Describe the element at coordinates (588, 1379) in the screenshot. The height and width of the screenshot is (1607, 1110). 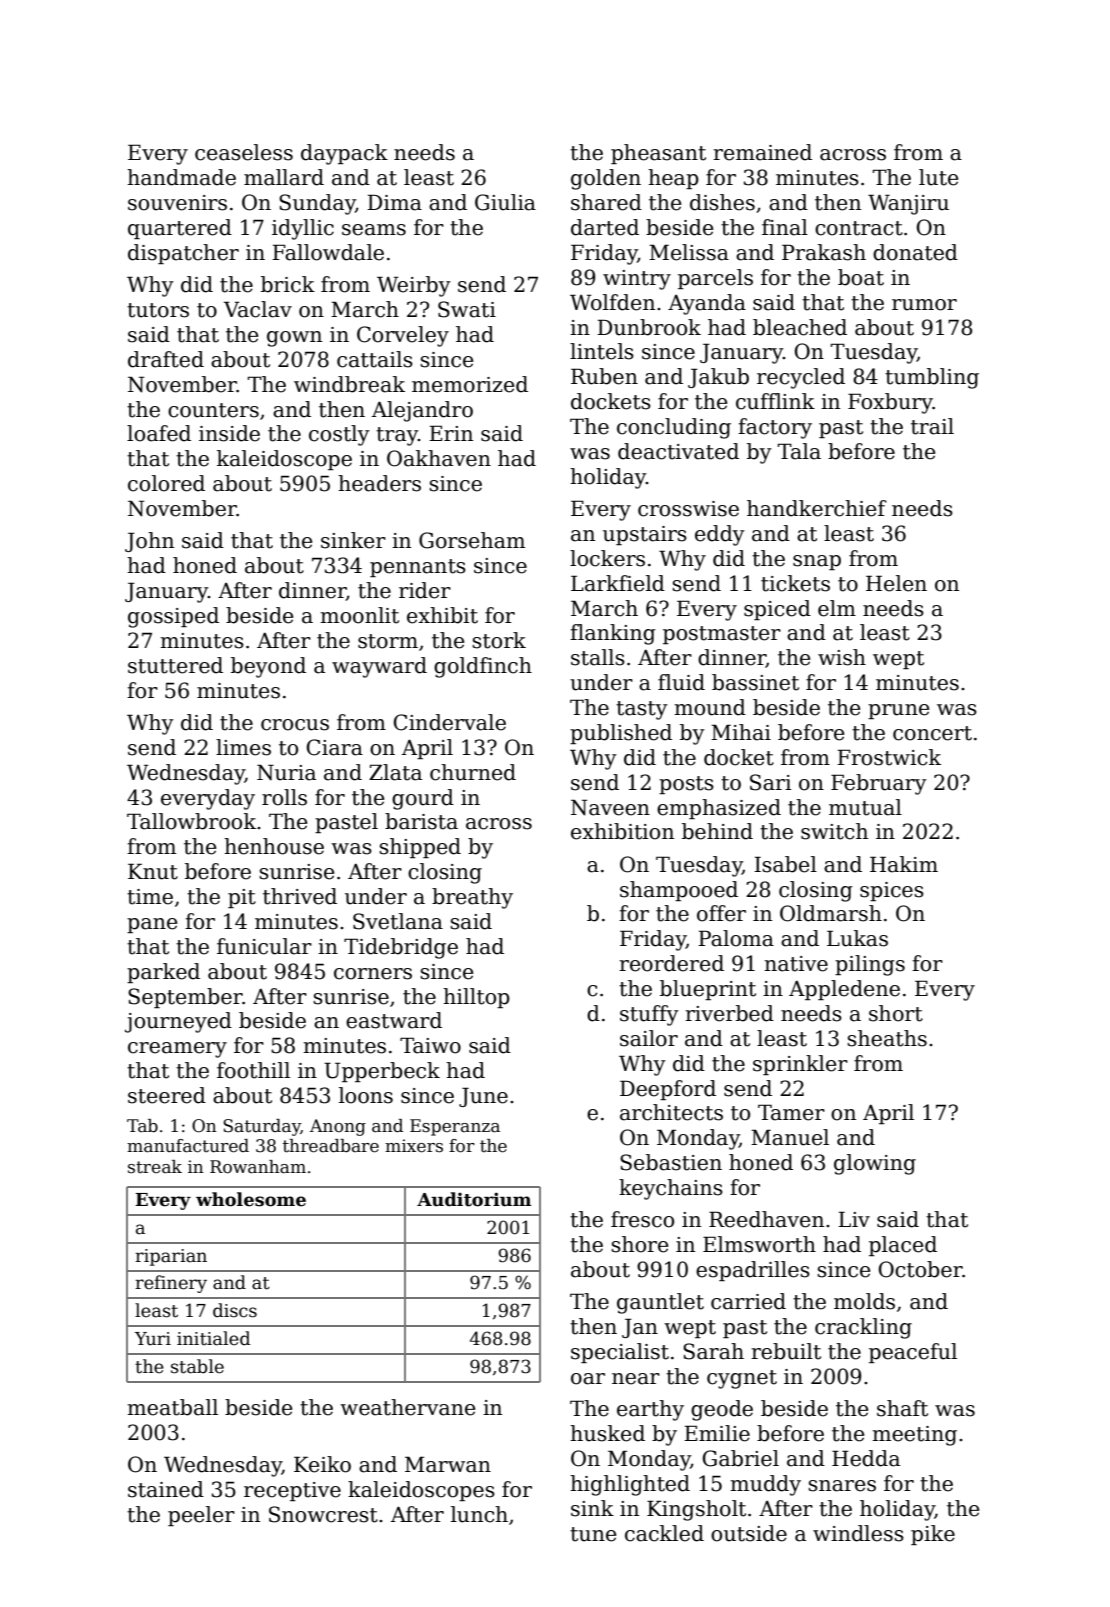
I see `oar` at that location.
